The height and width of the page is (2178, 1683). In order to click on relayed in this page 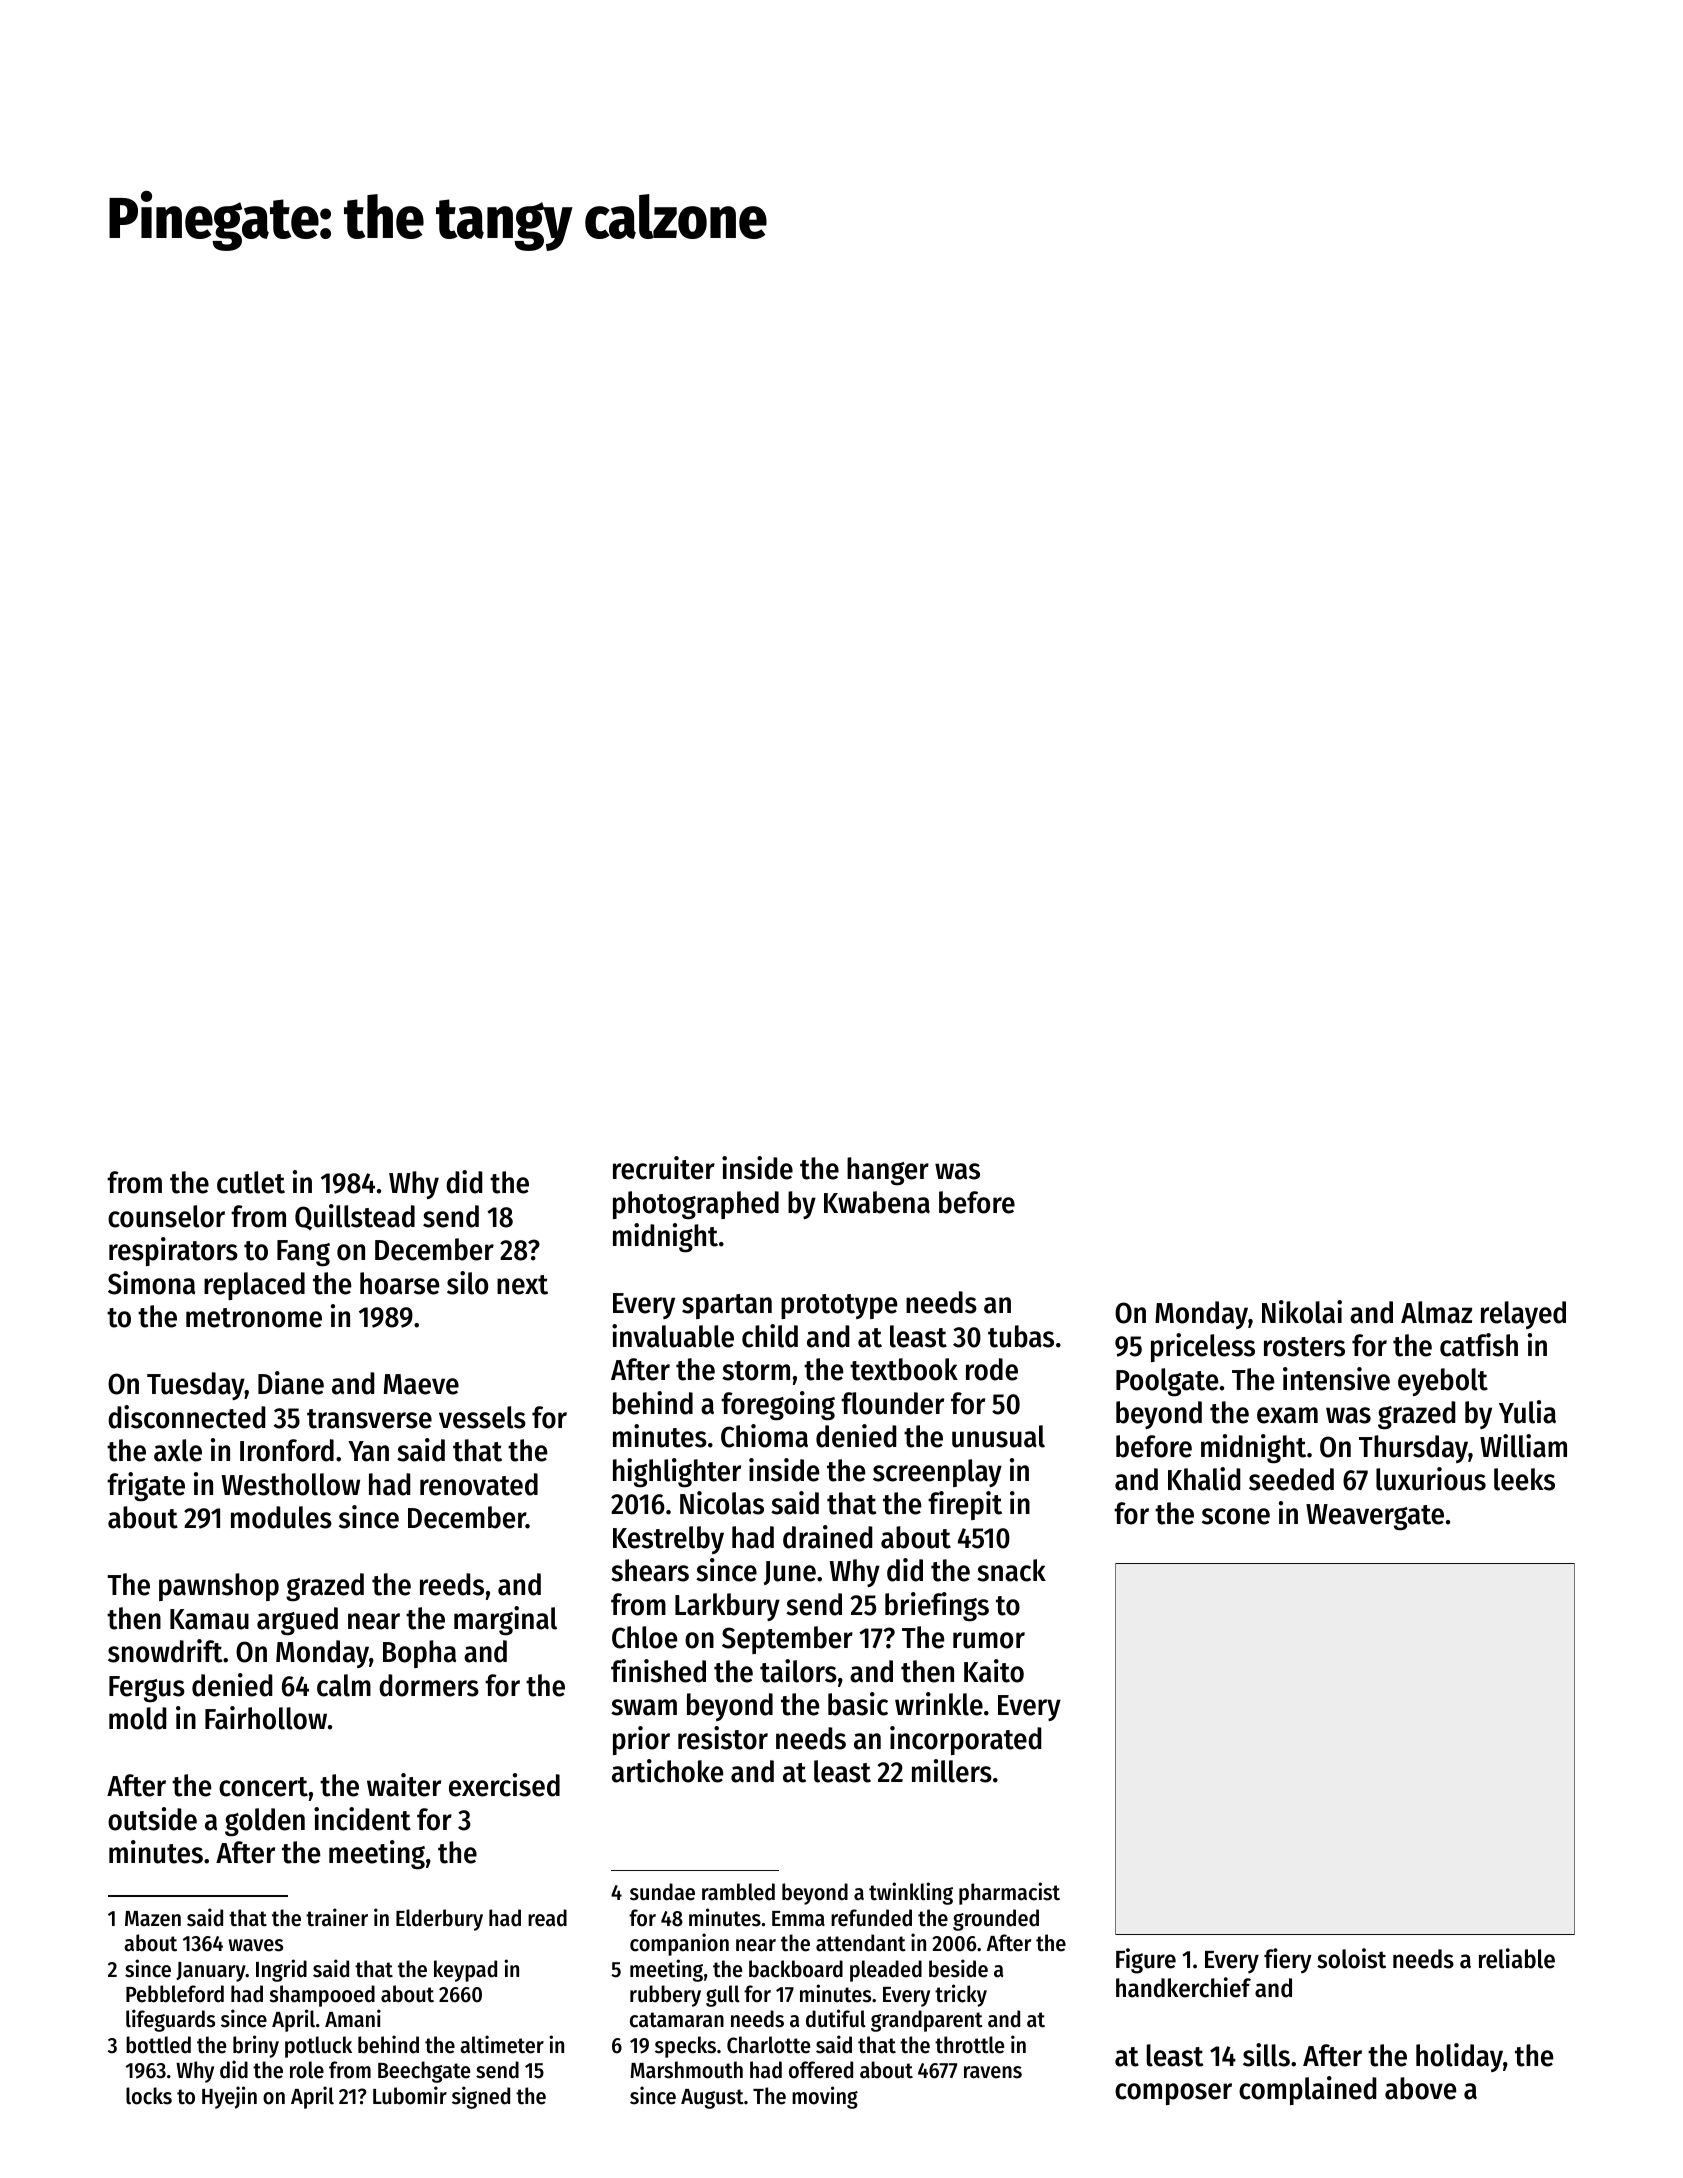, I will do `click(1523, 1315)`.
